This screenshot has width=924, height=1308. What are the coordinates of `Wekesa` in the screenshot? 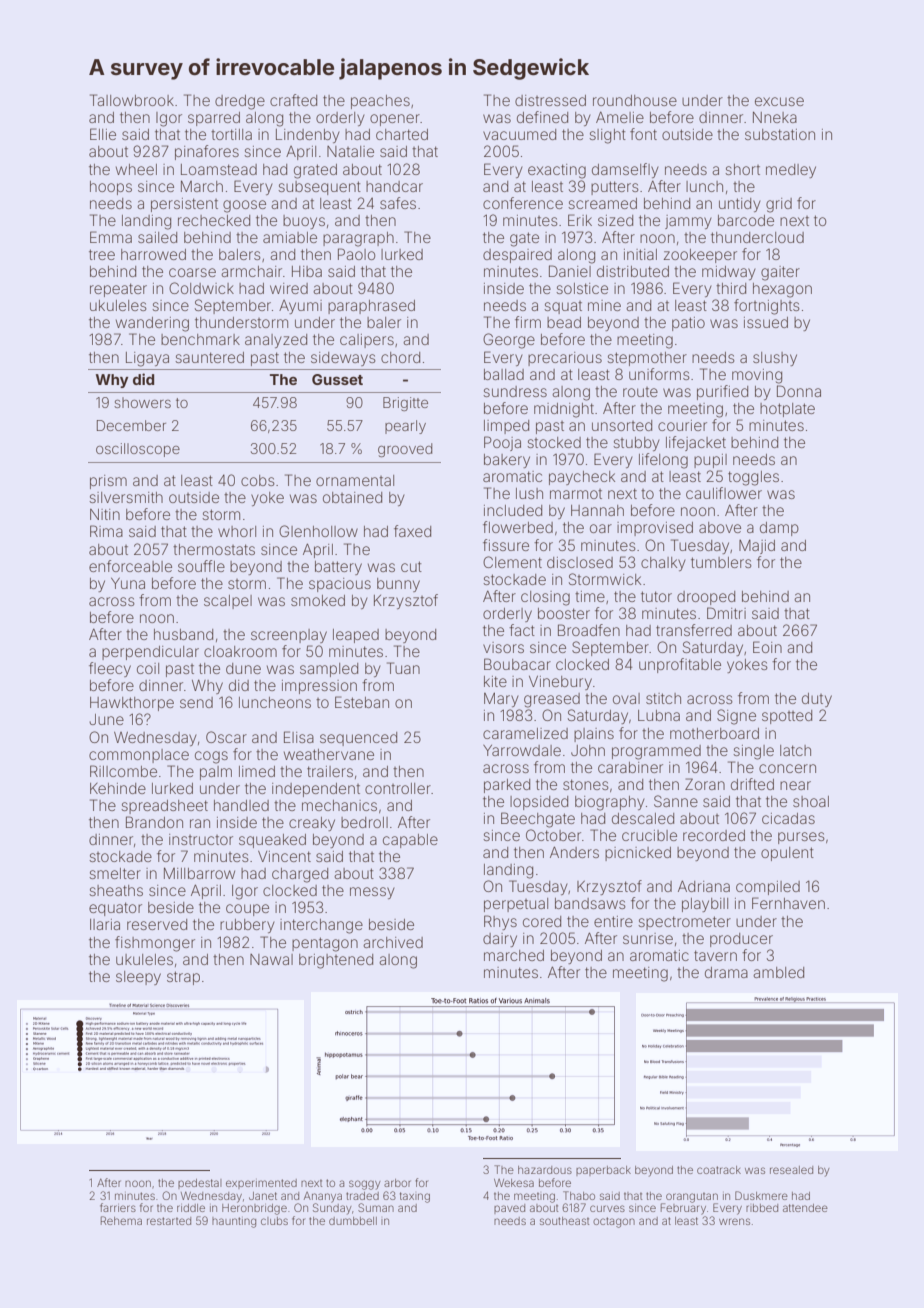 It's located at (514, 1183).
